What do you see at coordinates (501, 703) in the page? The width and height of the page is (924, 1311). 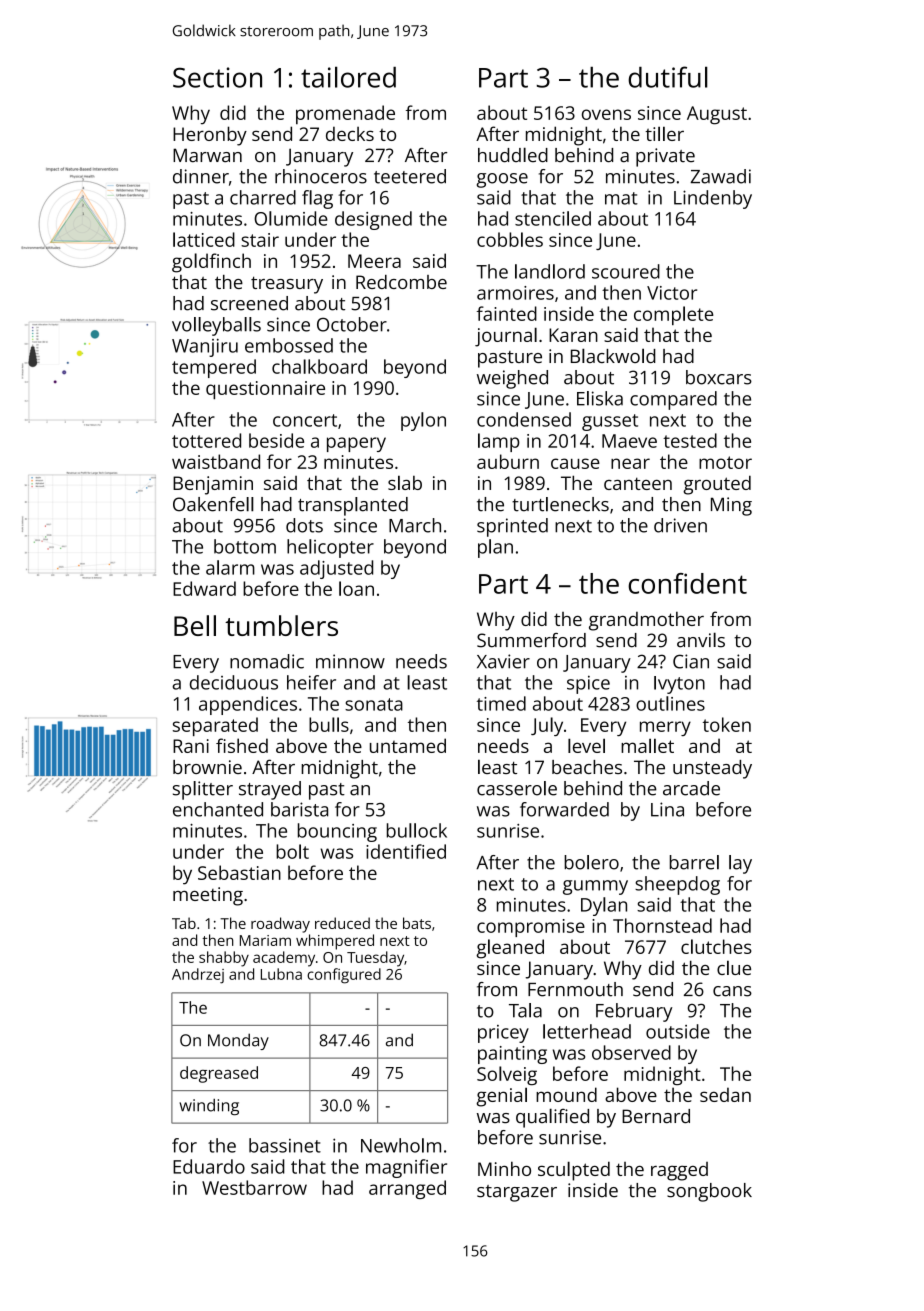 I see `timed` at bounding box center [501, 703].
